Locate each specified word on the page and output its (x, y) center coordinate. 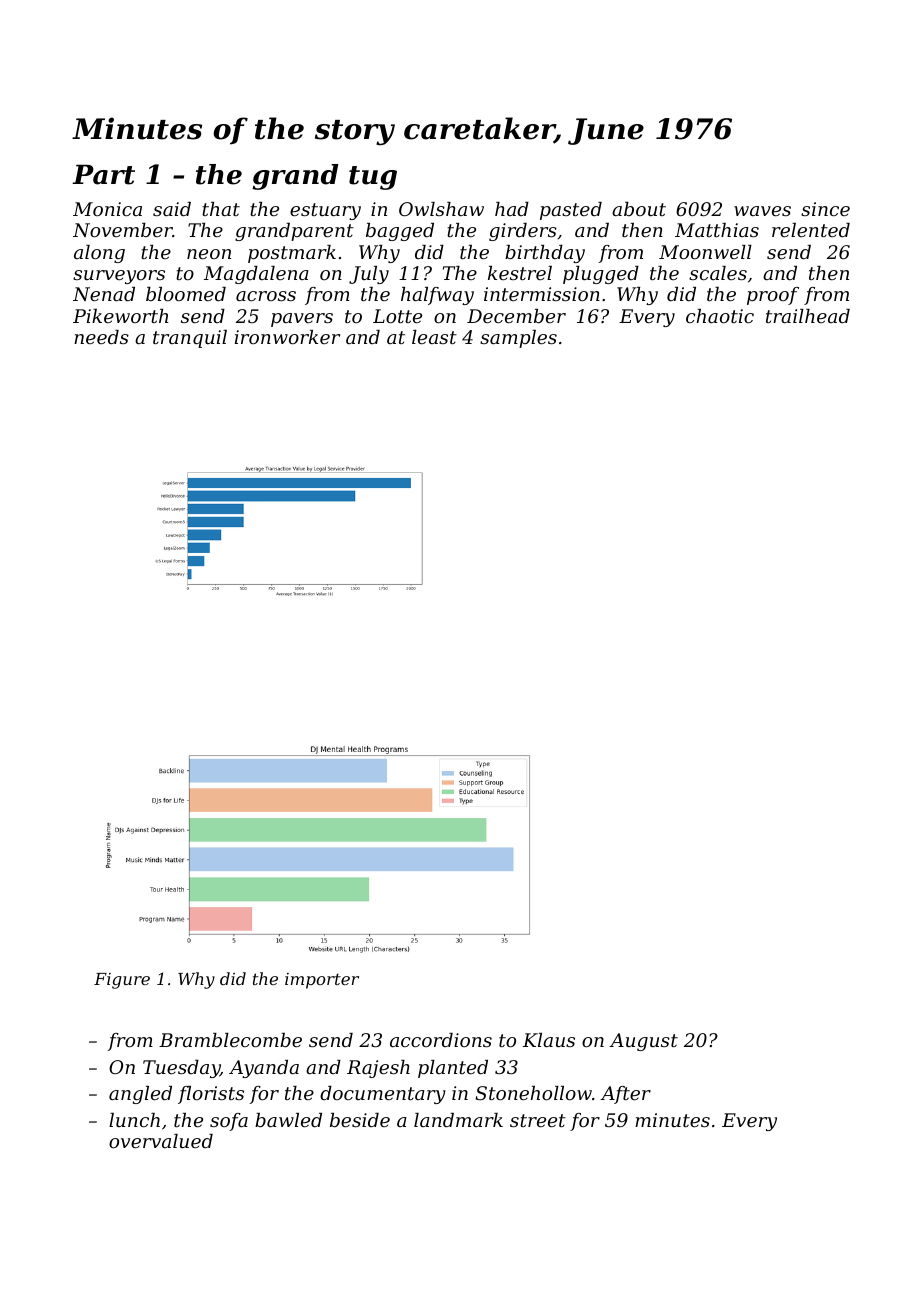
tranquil (190, 339)
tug (373, 178)
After (625, 1095)
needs (101, 337)
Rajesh (378, 1069)
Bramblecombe (230, 1040)
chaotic (720, 316)
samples (518, 339)
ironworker (287, 337)
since (825, 209)
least (434, 337)
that (221, 209)
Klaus (549, 1040)
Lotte (397, 316)
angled (140, 1095)
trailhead (808, 316)
